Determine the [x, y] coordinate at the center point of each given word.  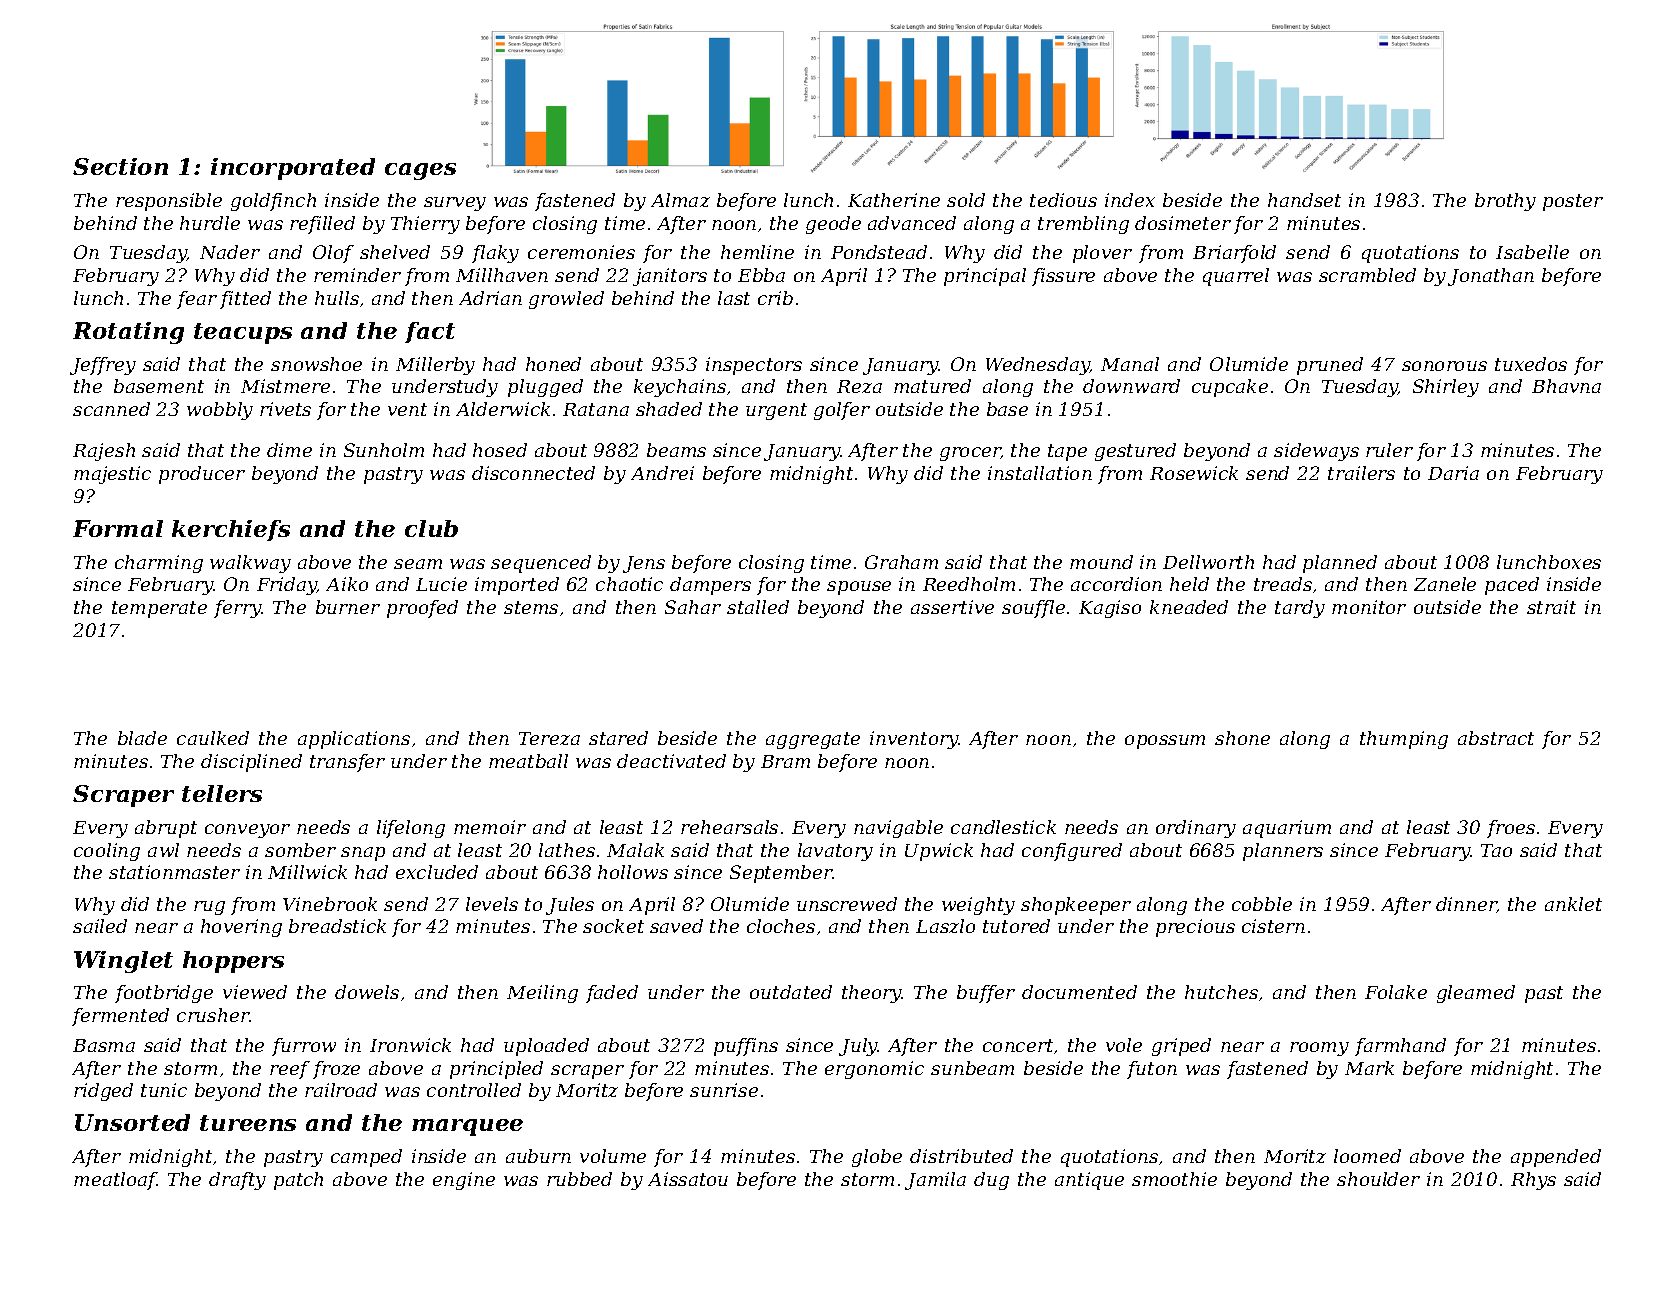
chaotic [629, 584]
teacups [243, 333]
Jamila [935, 1181]
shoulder [1378, 1179]
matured [932, 386]
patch [298, 1181]
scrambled [1367, 275]
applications [354, 740]
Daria [1453, 473]
